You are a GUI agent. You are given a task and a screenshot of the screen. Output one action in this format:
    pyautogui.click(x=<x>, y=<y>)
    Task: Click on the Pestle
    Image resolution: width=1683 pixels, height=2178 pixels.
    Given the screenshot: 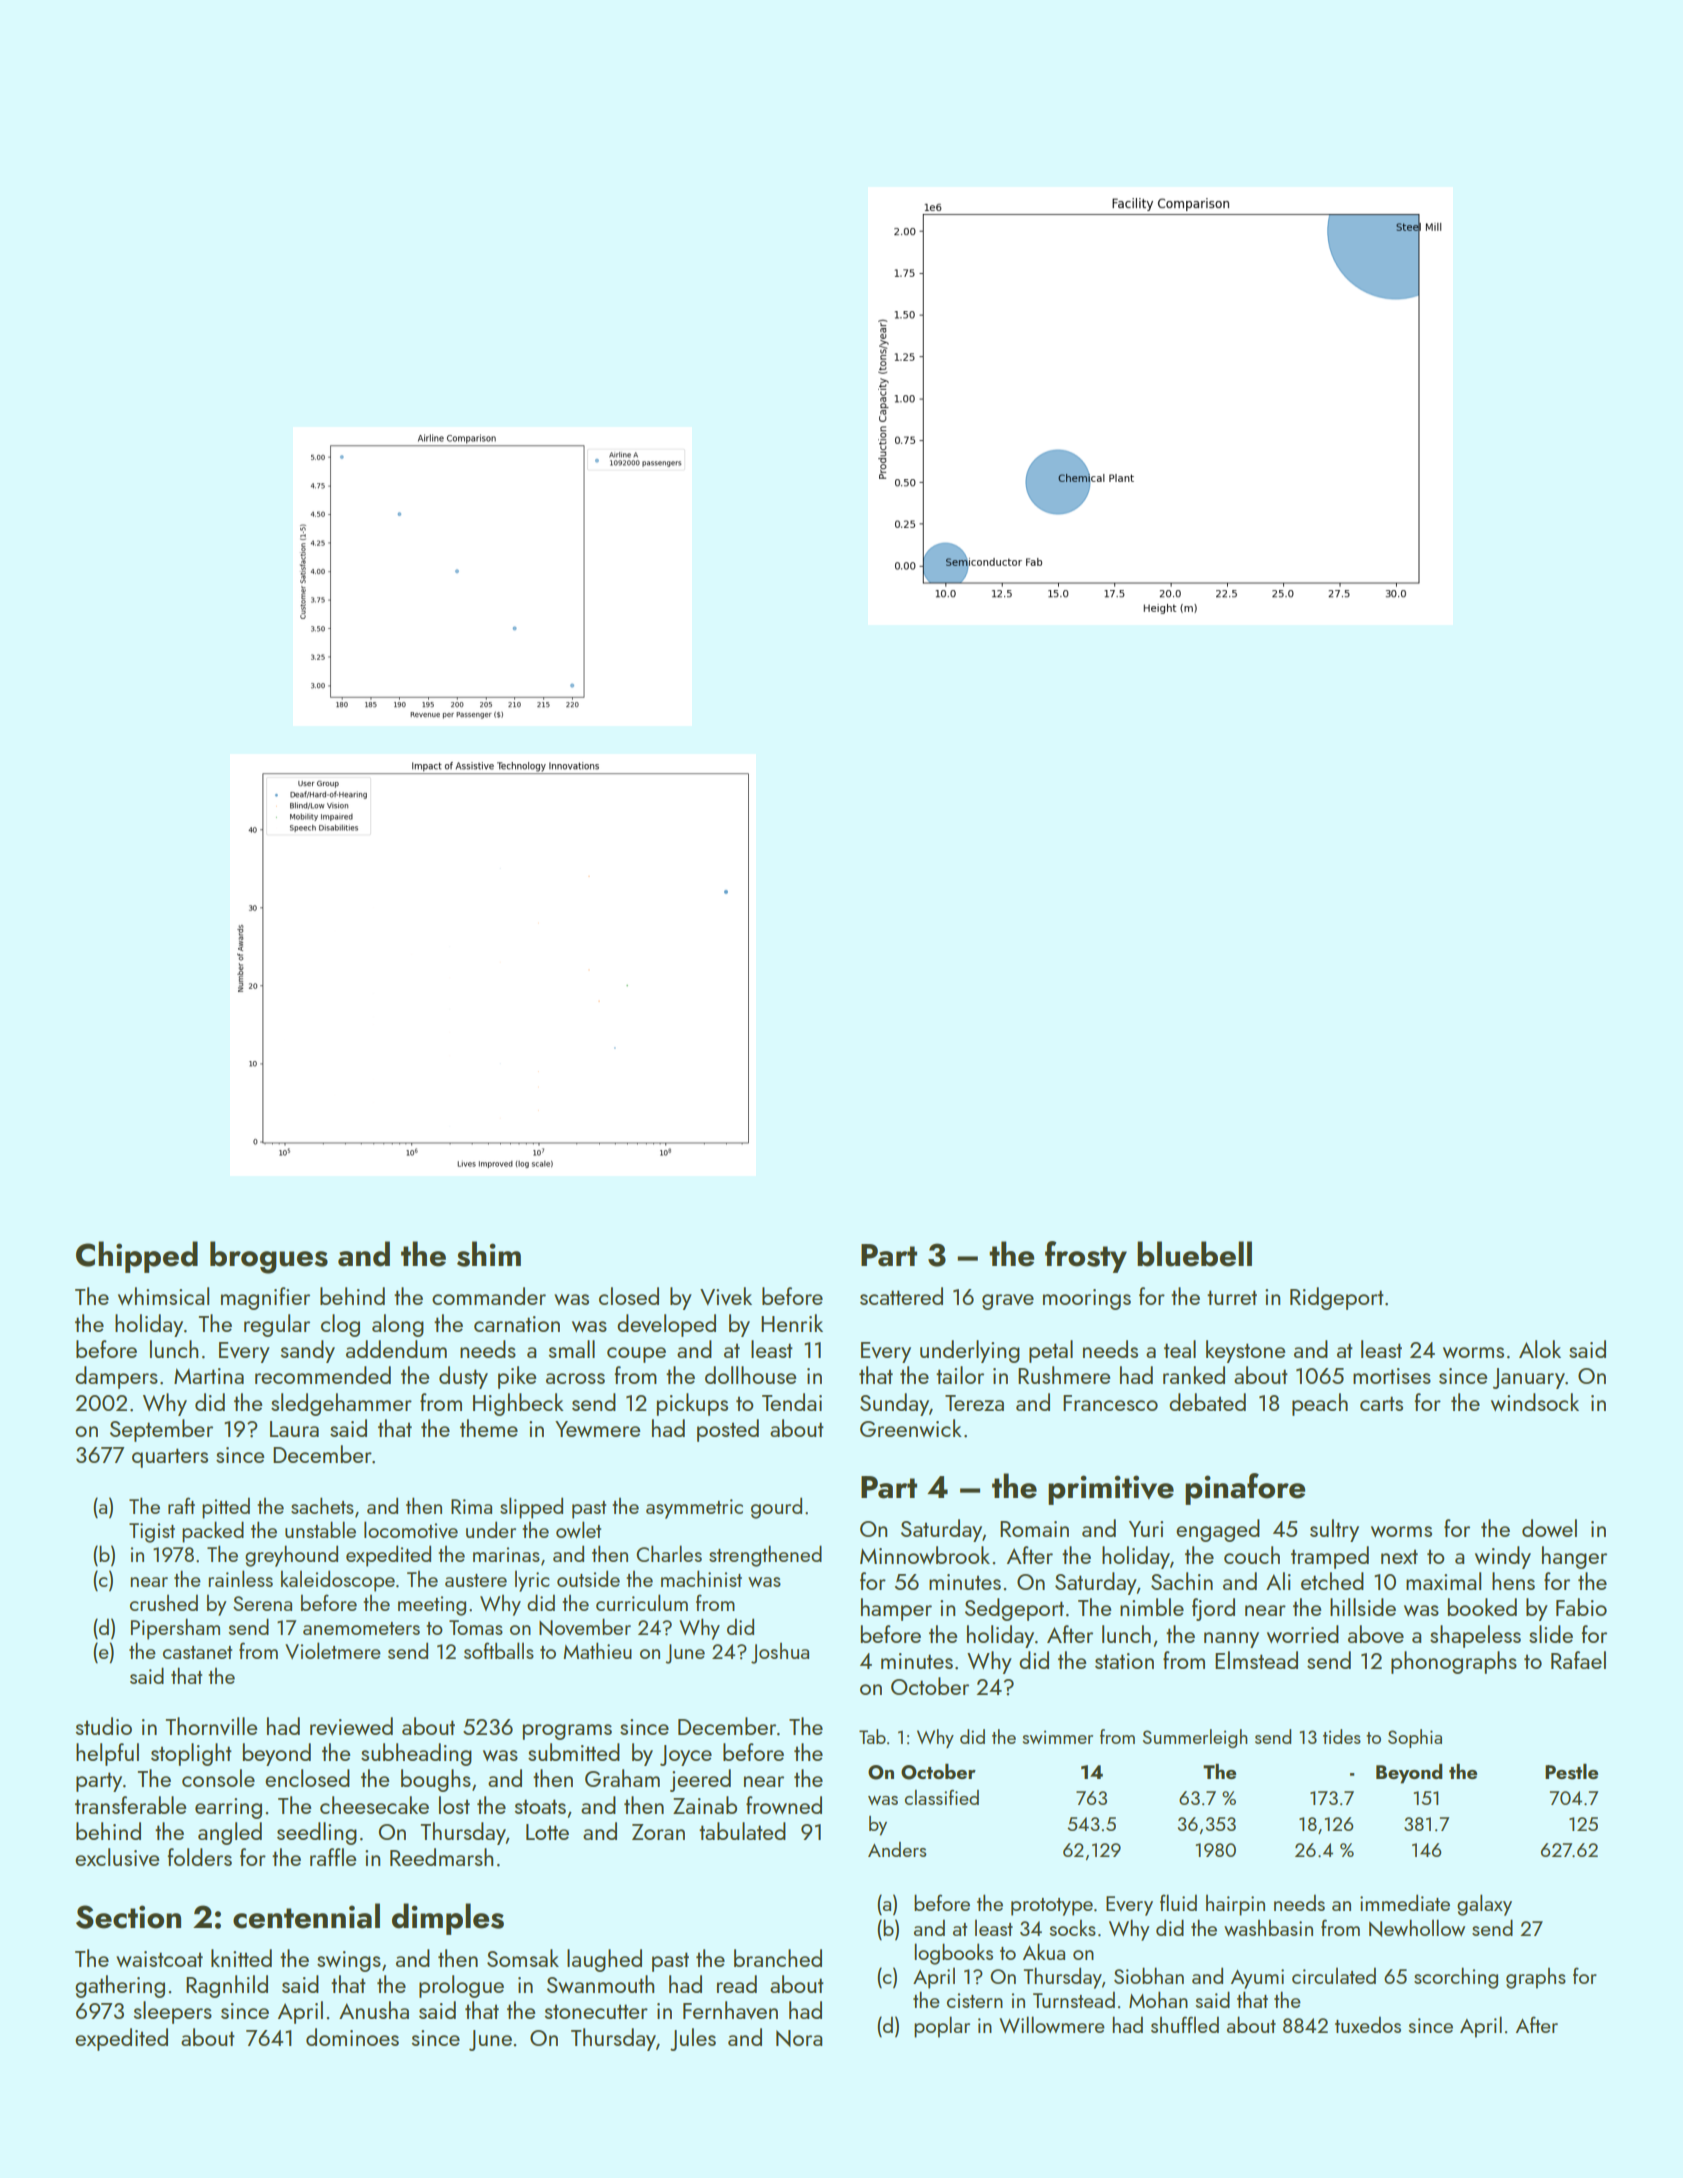 What is the action you would take?
    pyautogui.click(x=1571, y=1772)
